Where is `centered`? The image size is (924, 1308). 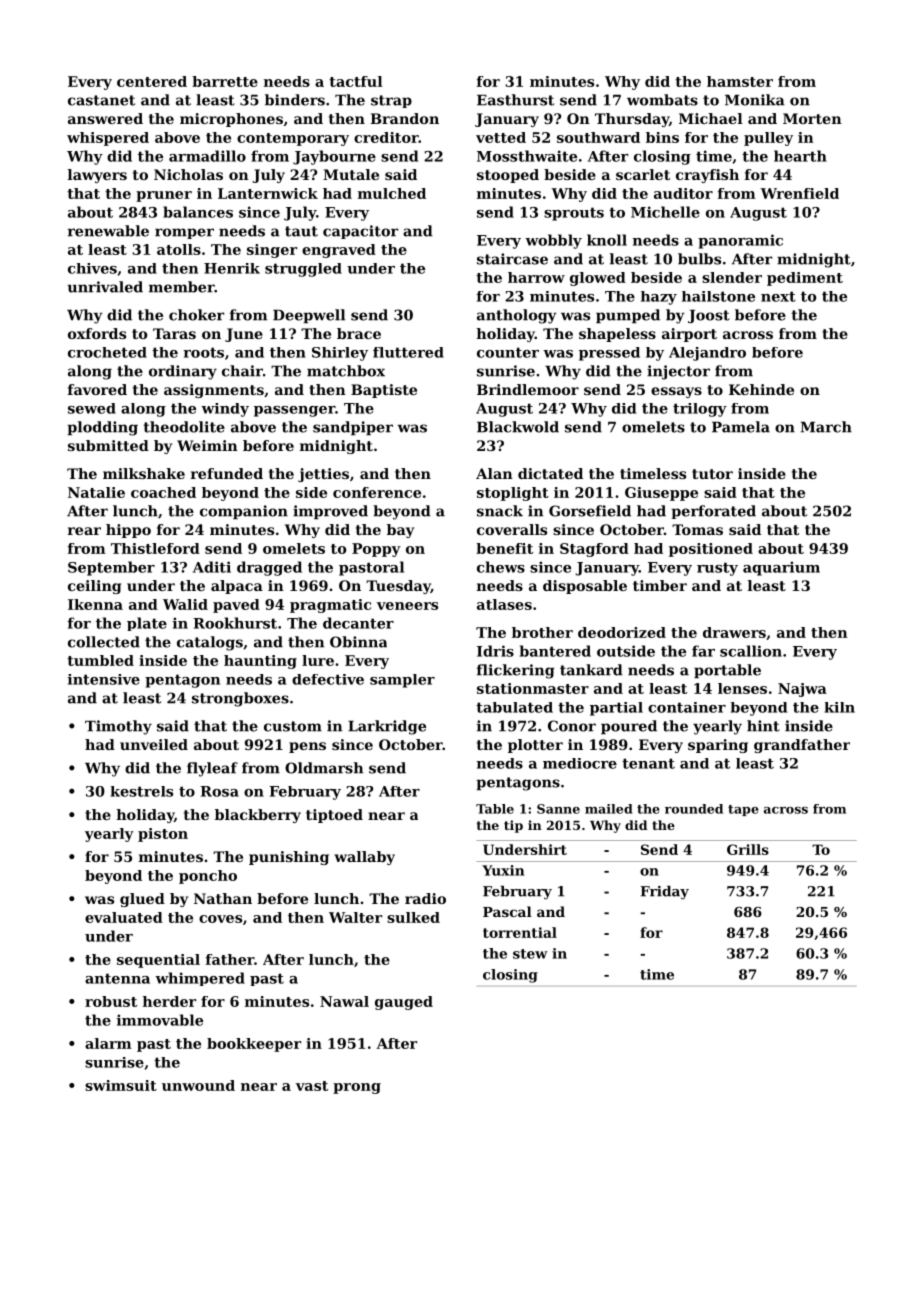 centered is located at coordinates (152, 81).
